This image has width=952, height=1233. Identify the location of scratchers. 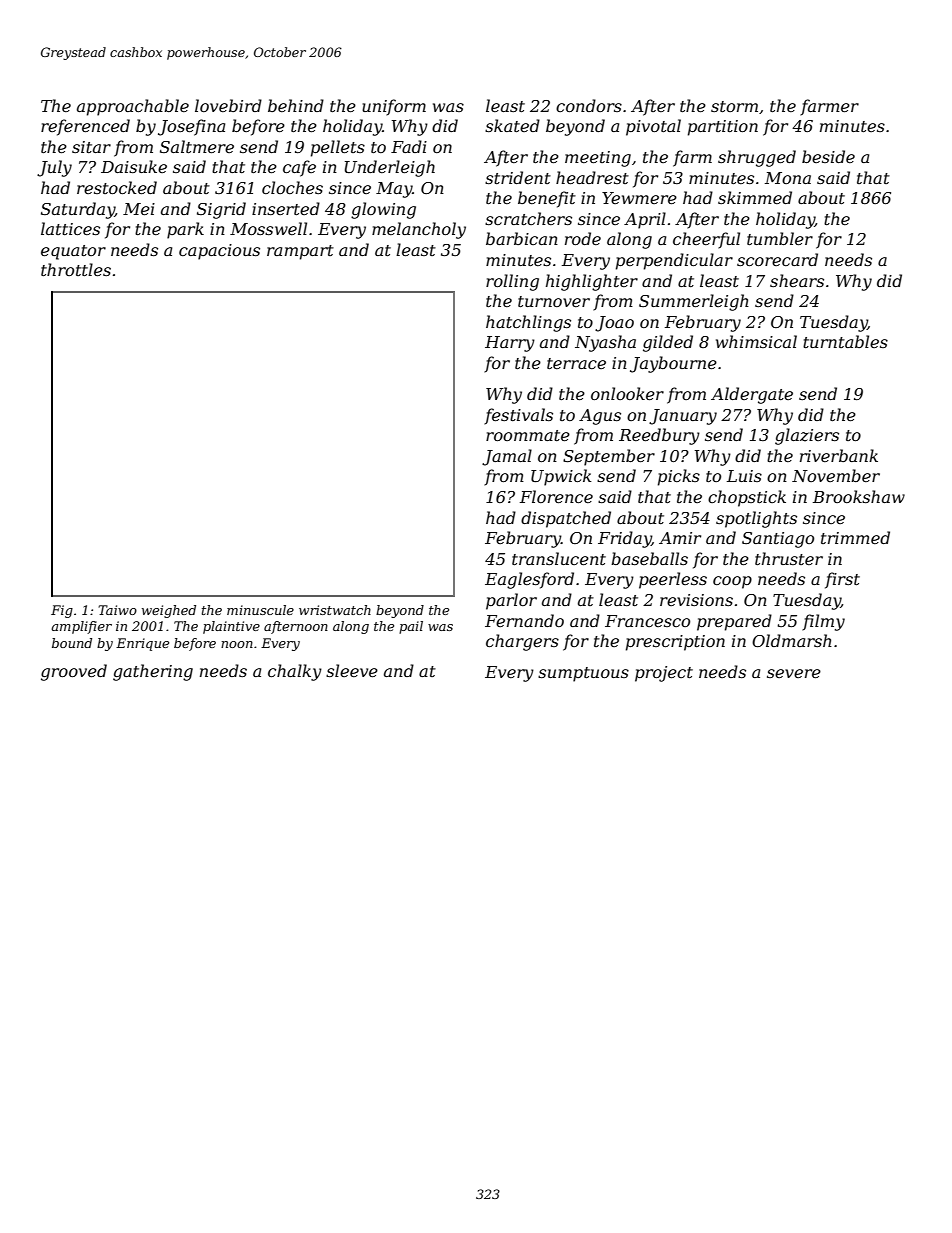
(528, 218).
